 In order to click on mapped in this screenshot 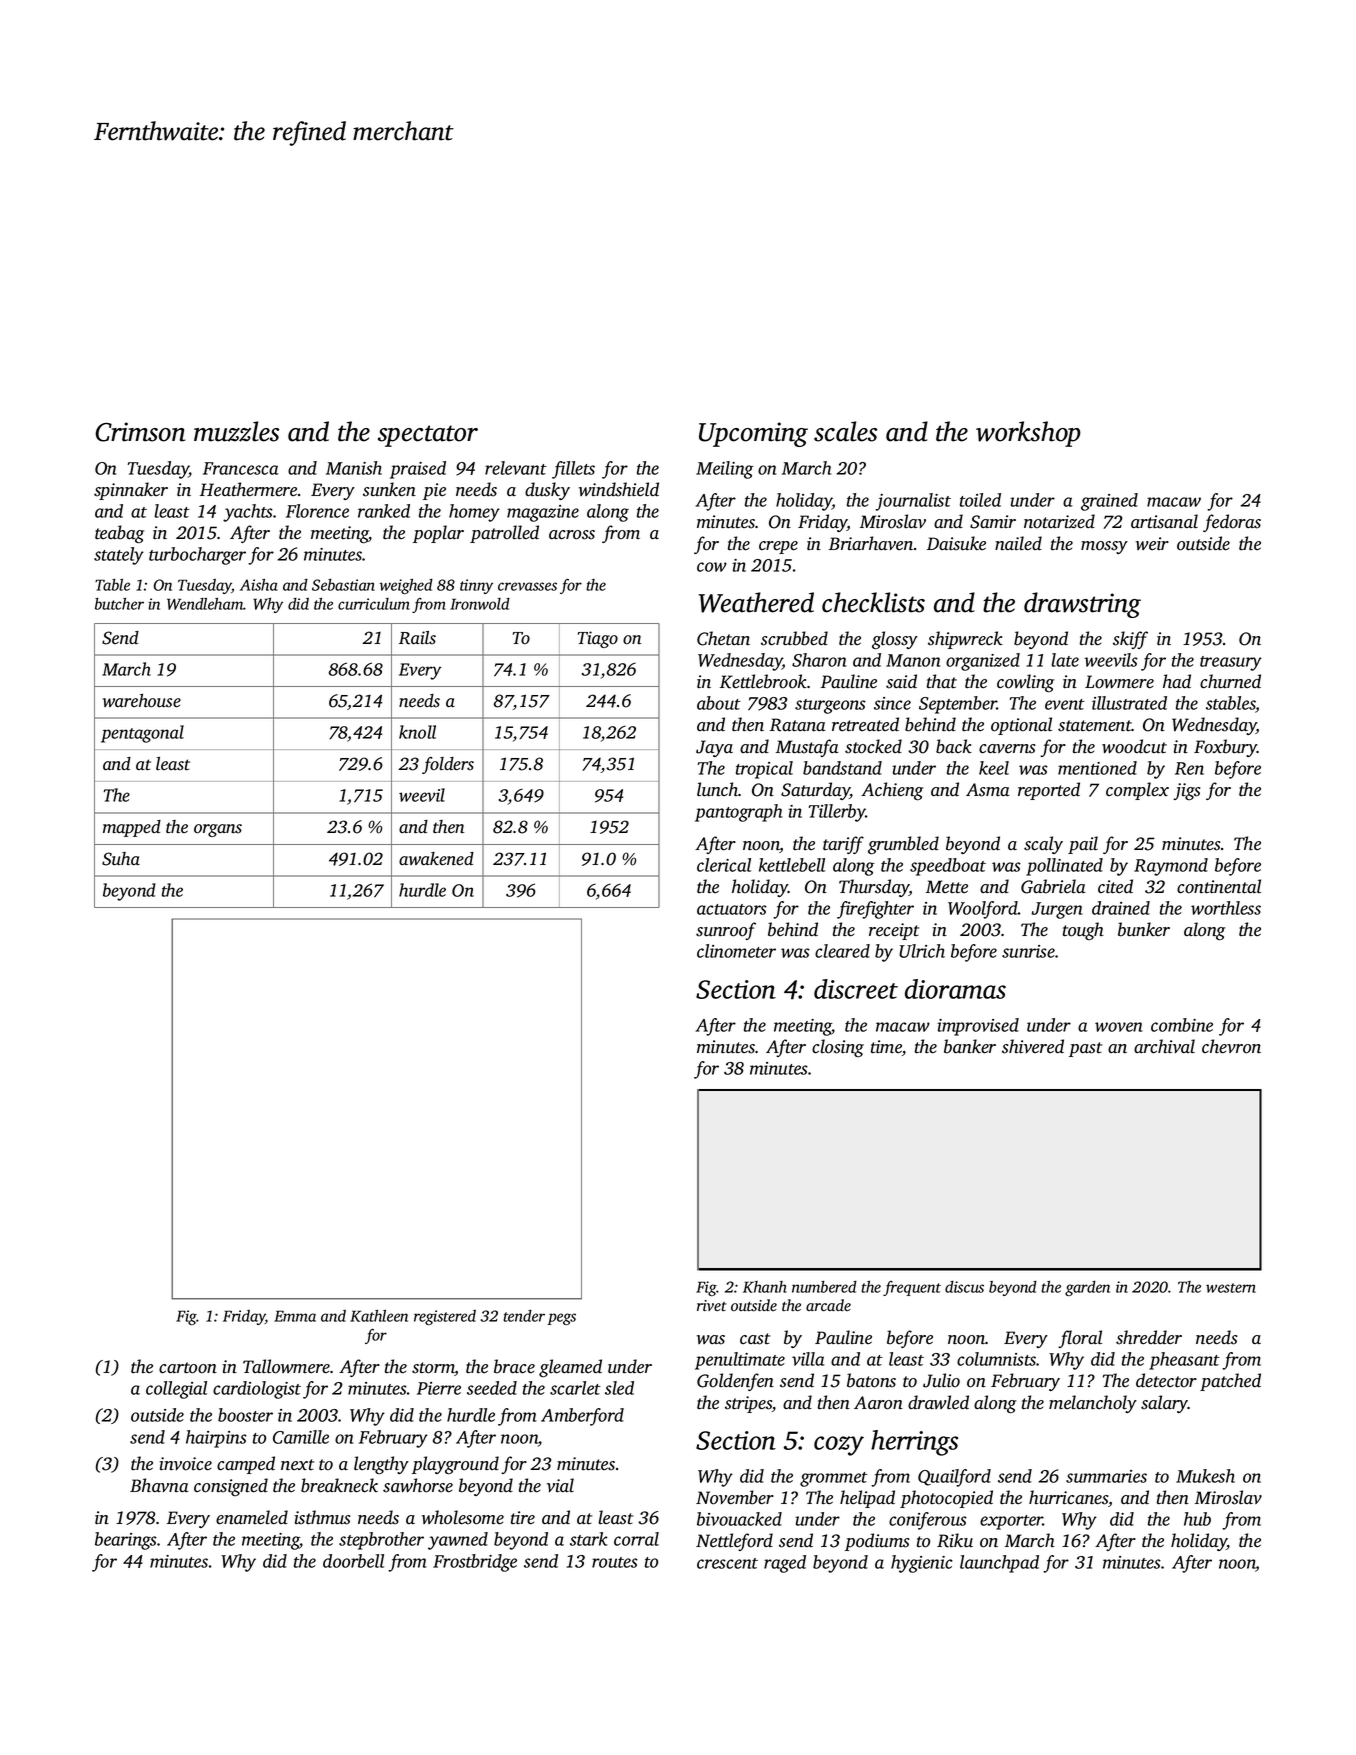, I will do `click(132, 828)`.
